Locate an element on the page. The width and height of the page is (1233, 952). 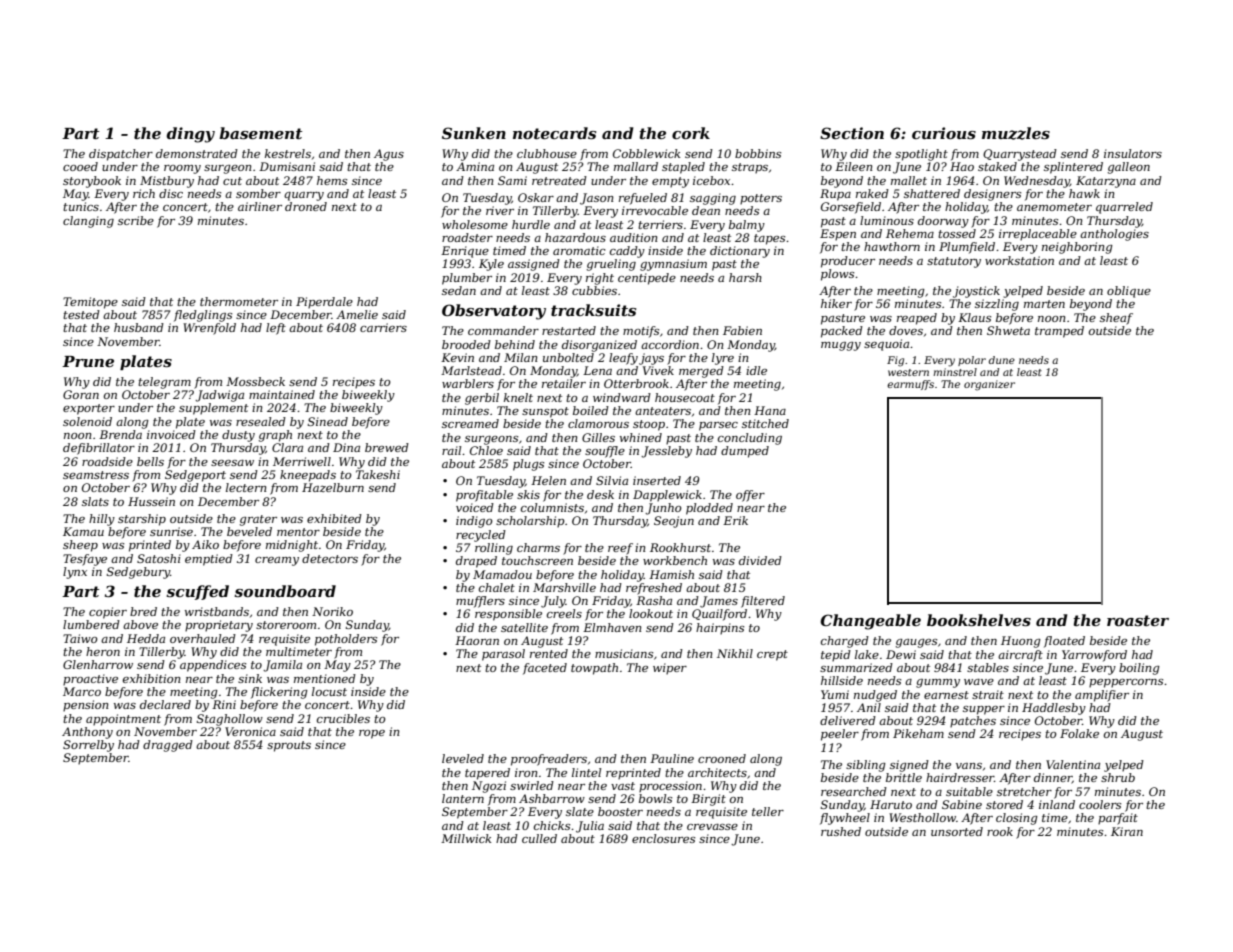
floated is located at coordinates (1064, 642).
